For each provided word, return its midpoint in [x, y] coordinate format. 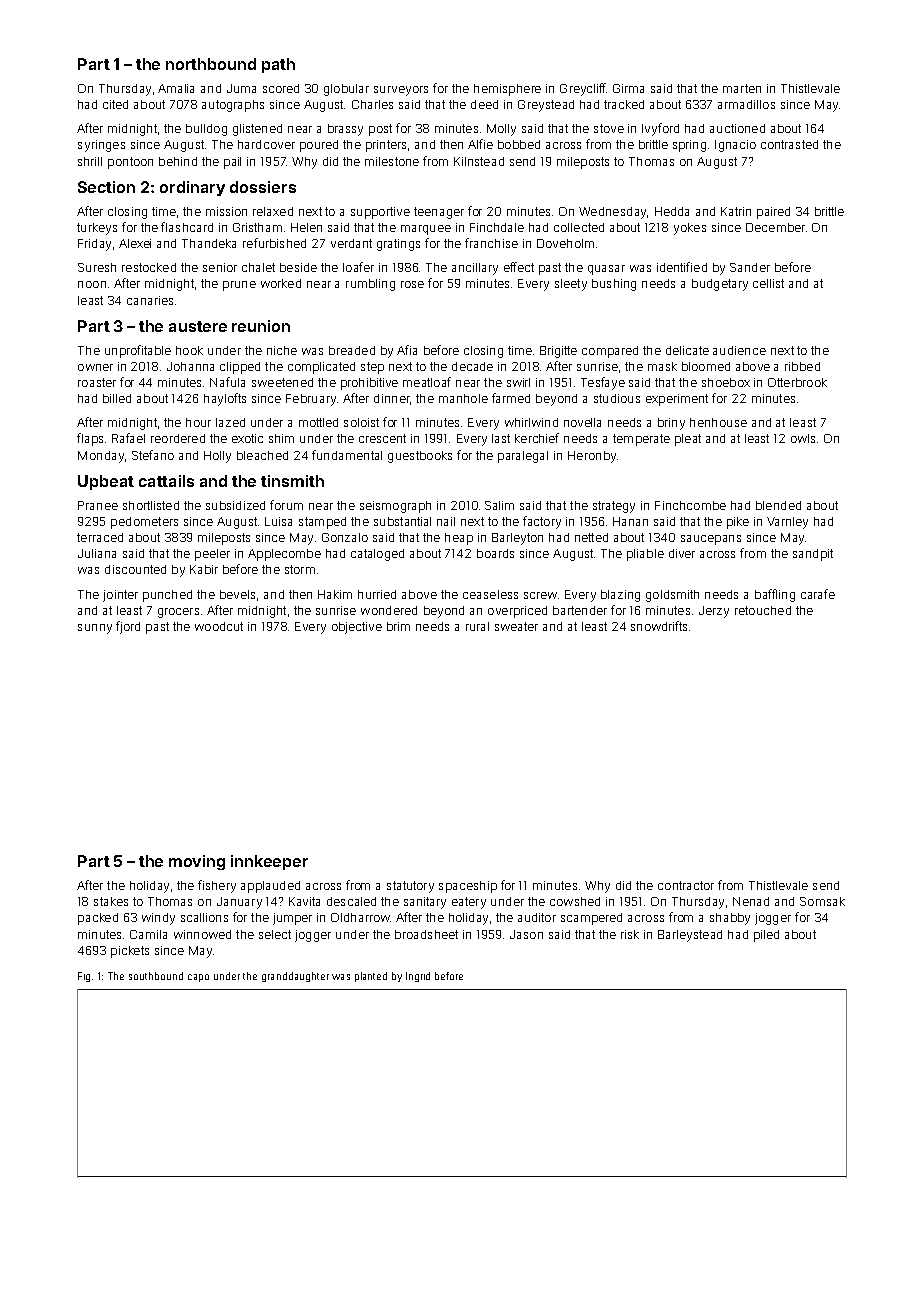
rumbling [370, 285]
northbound [211, 64]
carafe [818, 594]
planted [371, 977]
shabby [730, 919]
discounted [135, 569]
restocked [149, 267]
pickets [130, 952]
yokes [690, 229]
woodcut [219, 626]
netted [591, 537]
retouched [763, 610]
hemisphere [507, 90]
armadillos [746, 104]
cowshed [575, 901]
